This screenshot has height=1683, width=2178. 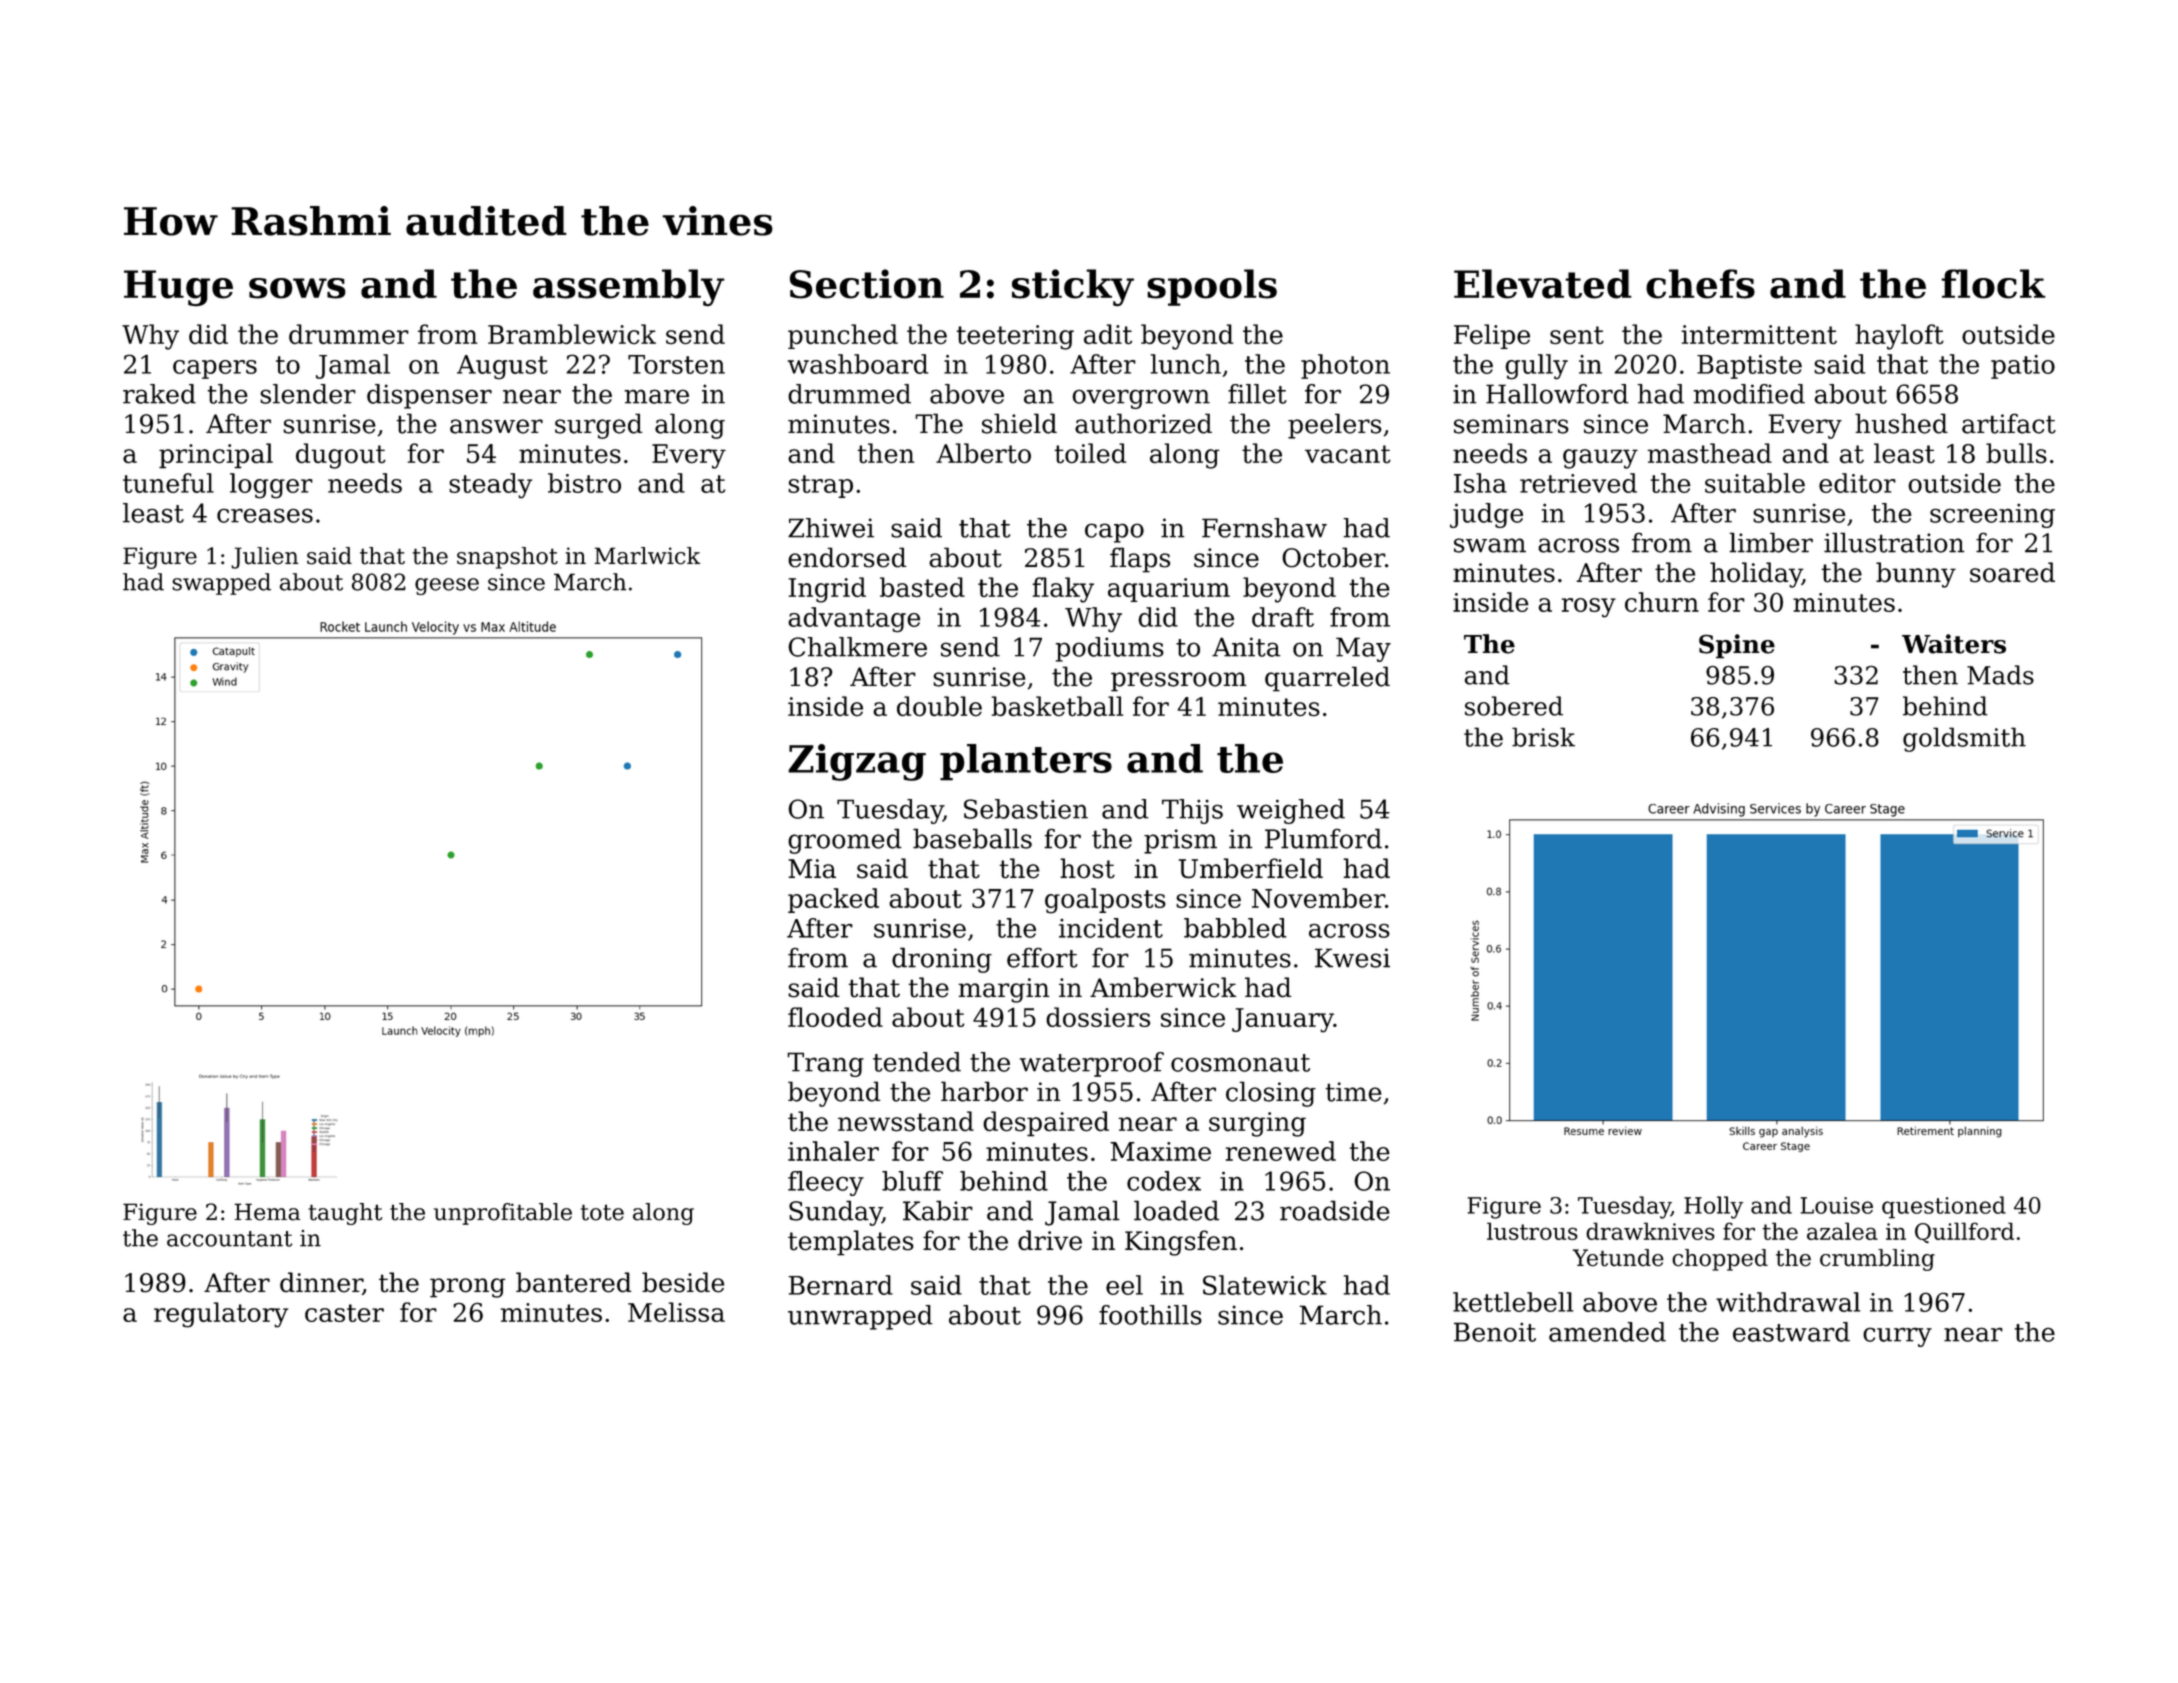 I want to click on Plumford, so click(x=1323, y=838).
